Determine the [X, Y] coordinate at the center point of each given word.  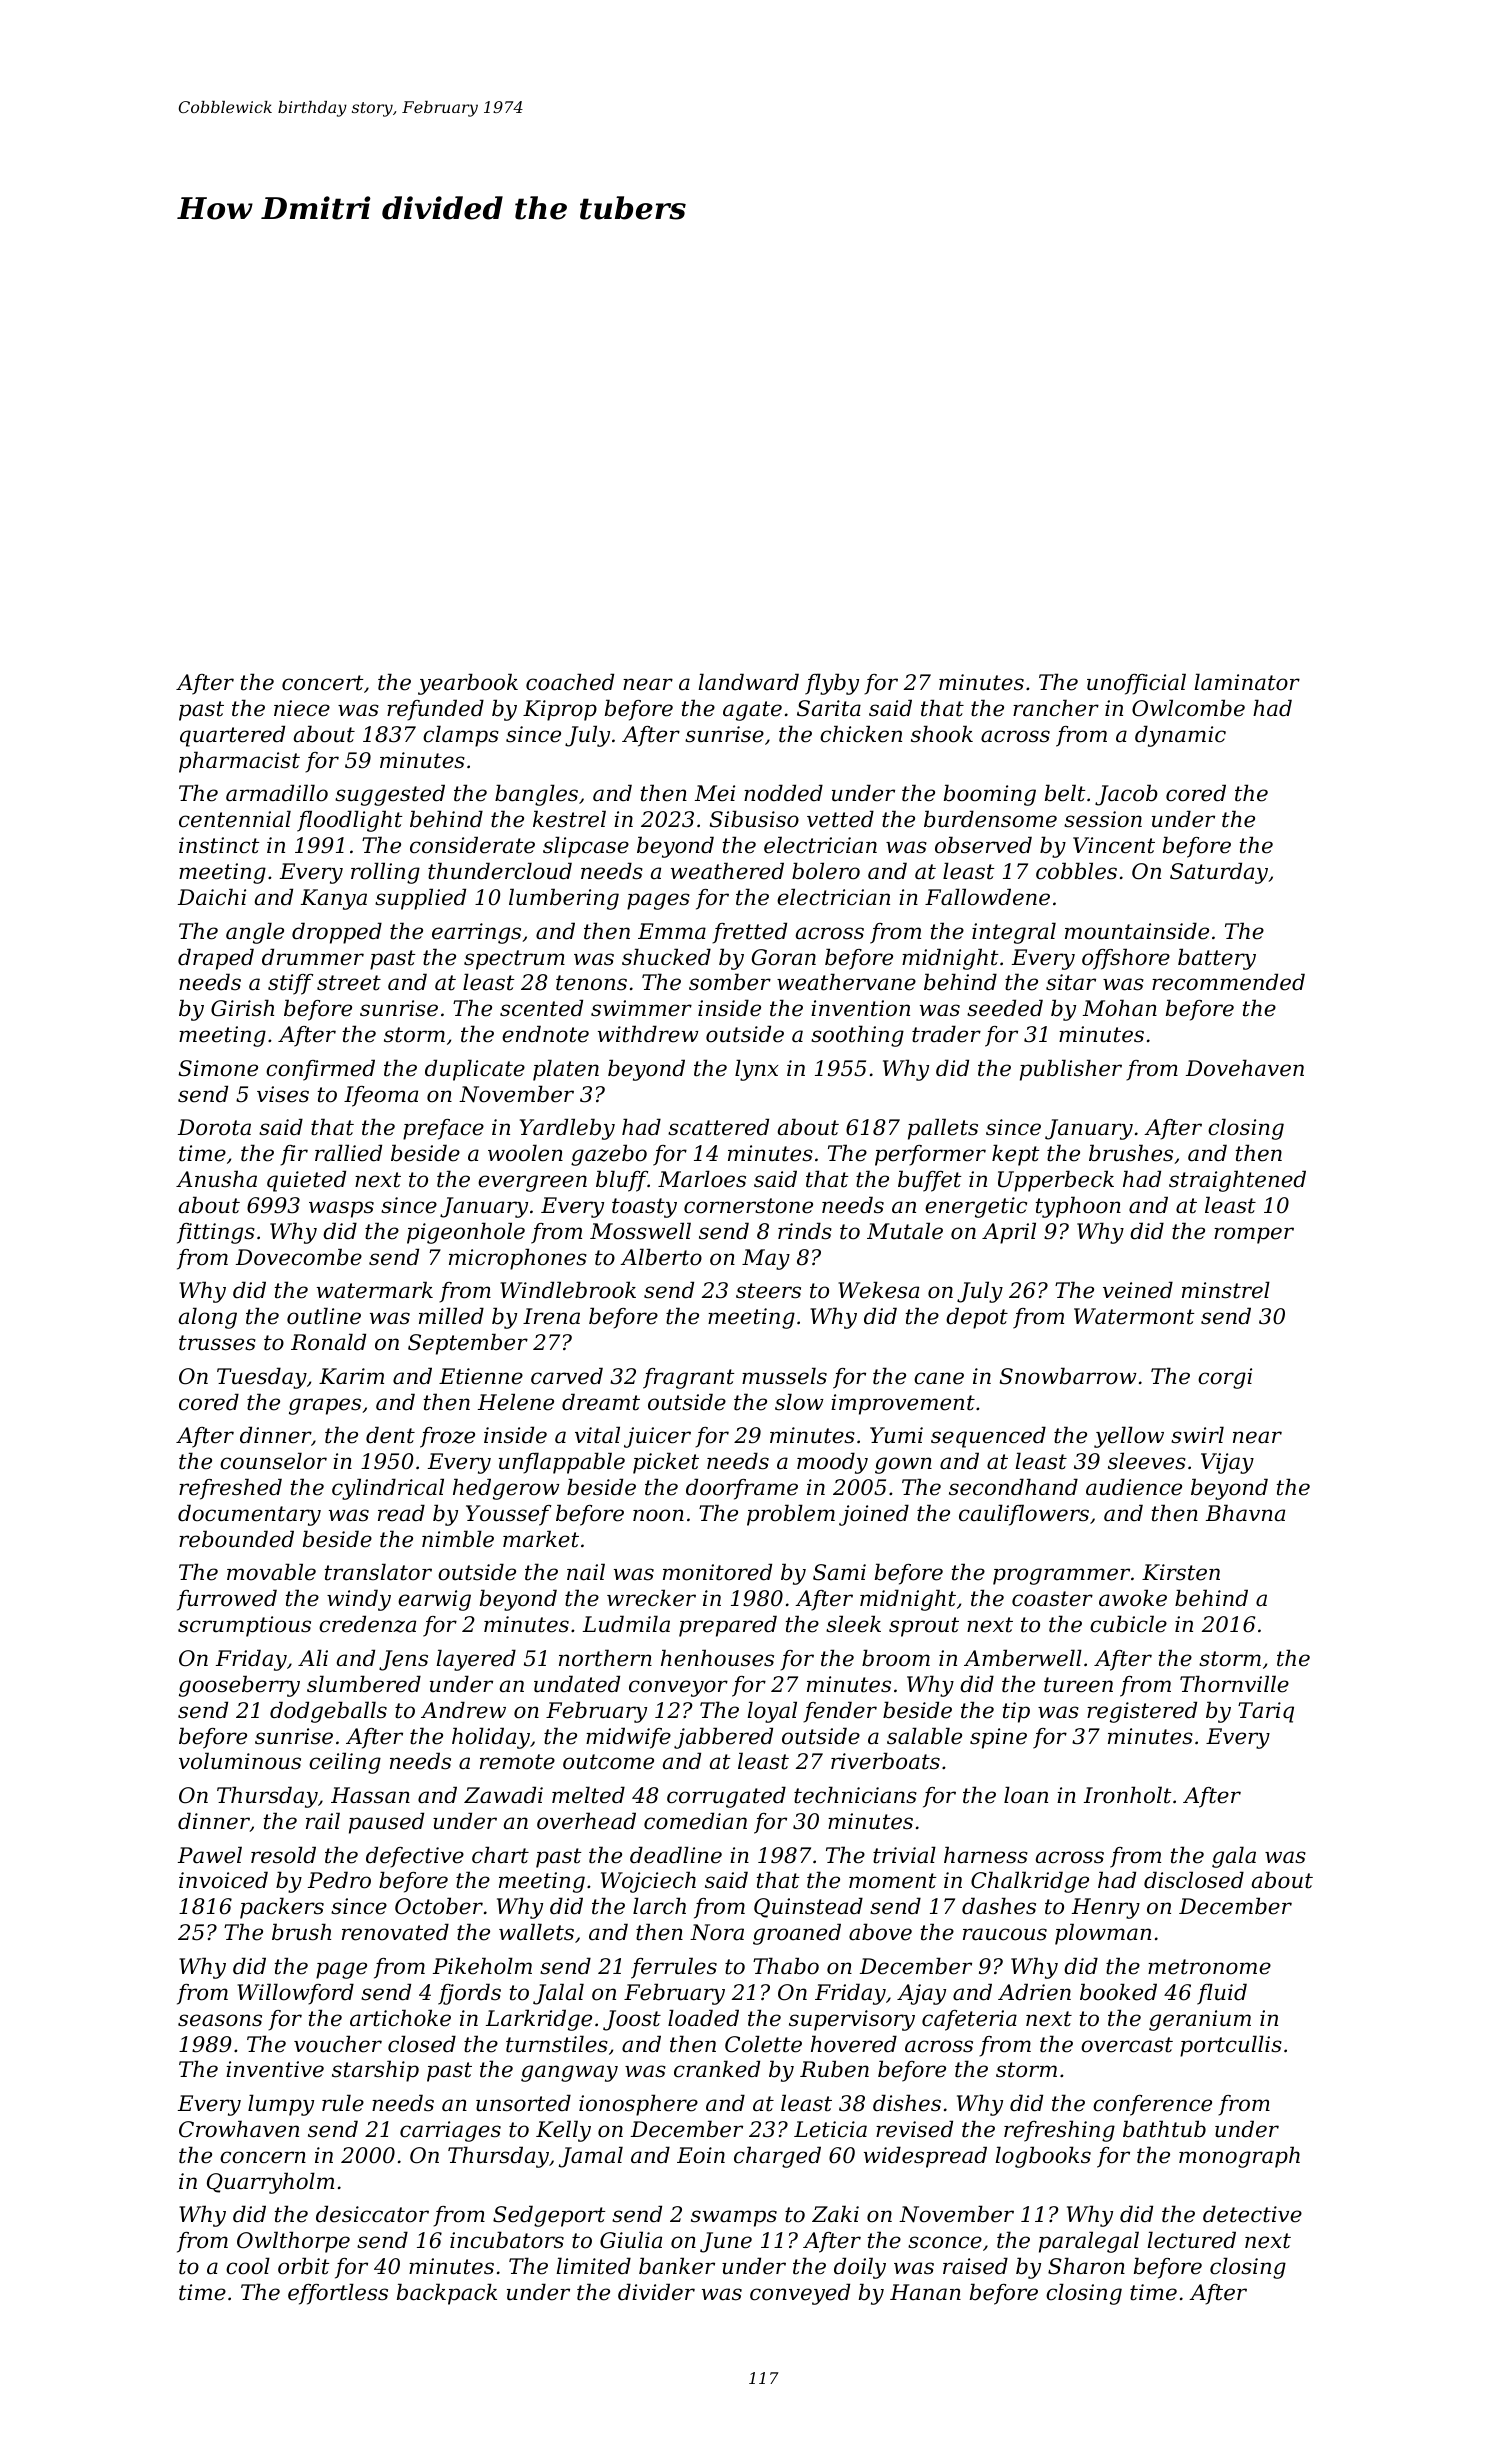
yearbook [468, 684]
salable [924, 1736]
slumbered [364, 1684]
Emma [672, 931]
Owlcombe [1188, 708]
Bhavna [1245, 1513]
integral [1014, 933]
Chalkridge [1030, 1882]
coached [570, 682]
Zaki [835, 2214]
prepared [728, 1626]
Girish [242, 1008]
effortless [338, 2294]
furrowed [227, 1600]
